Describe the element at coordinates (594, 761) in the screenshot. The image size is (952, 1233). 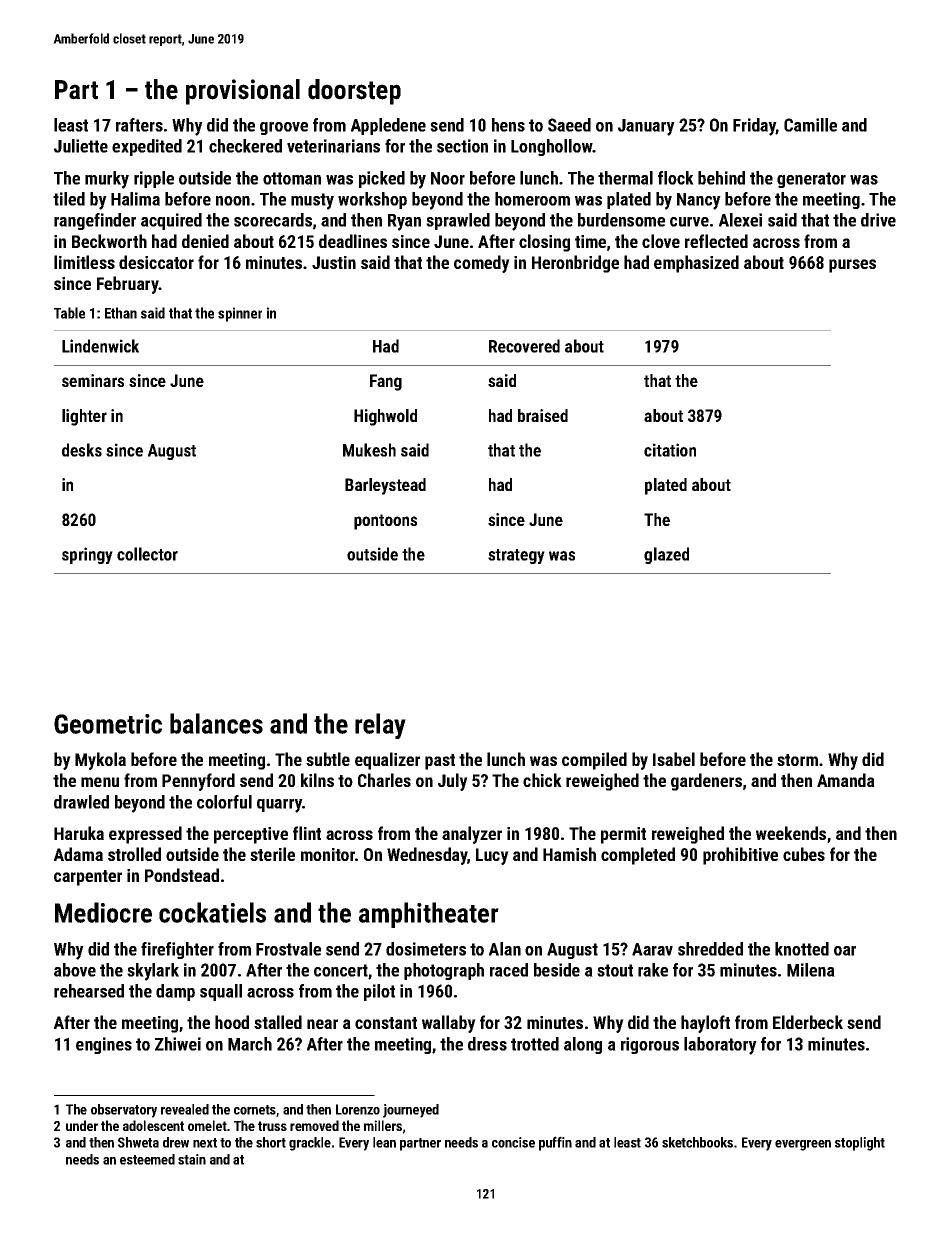
I see `compiled` at that location.
